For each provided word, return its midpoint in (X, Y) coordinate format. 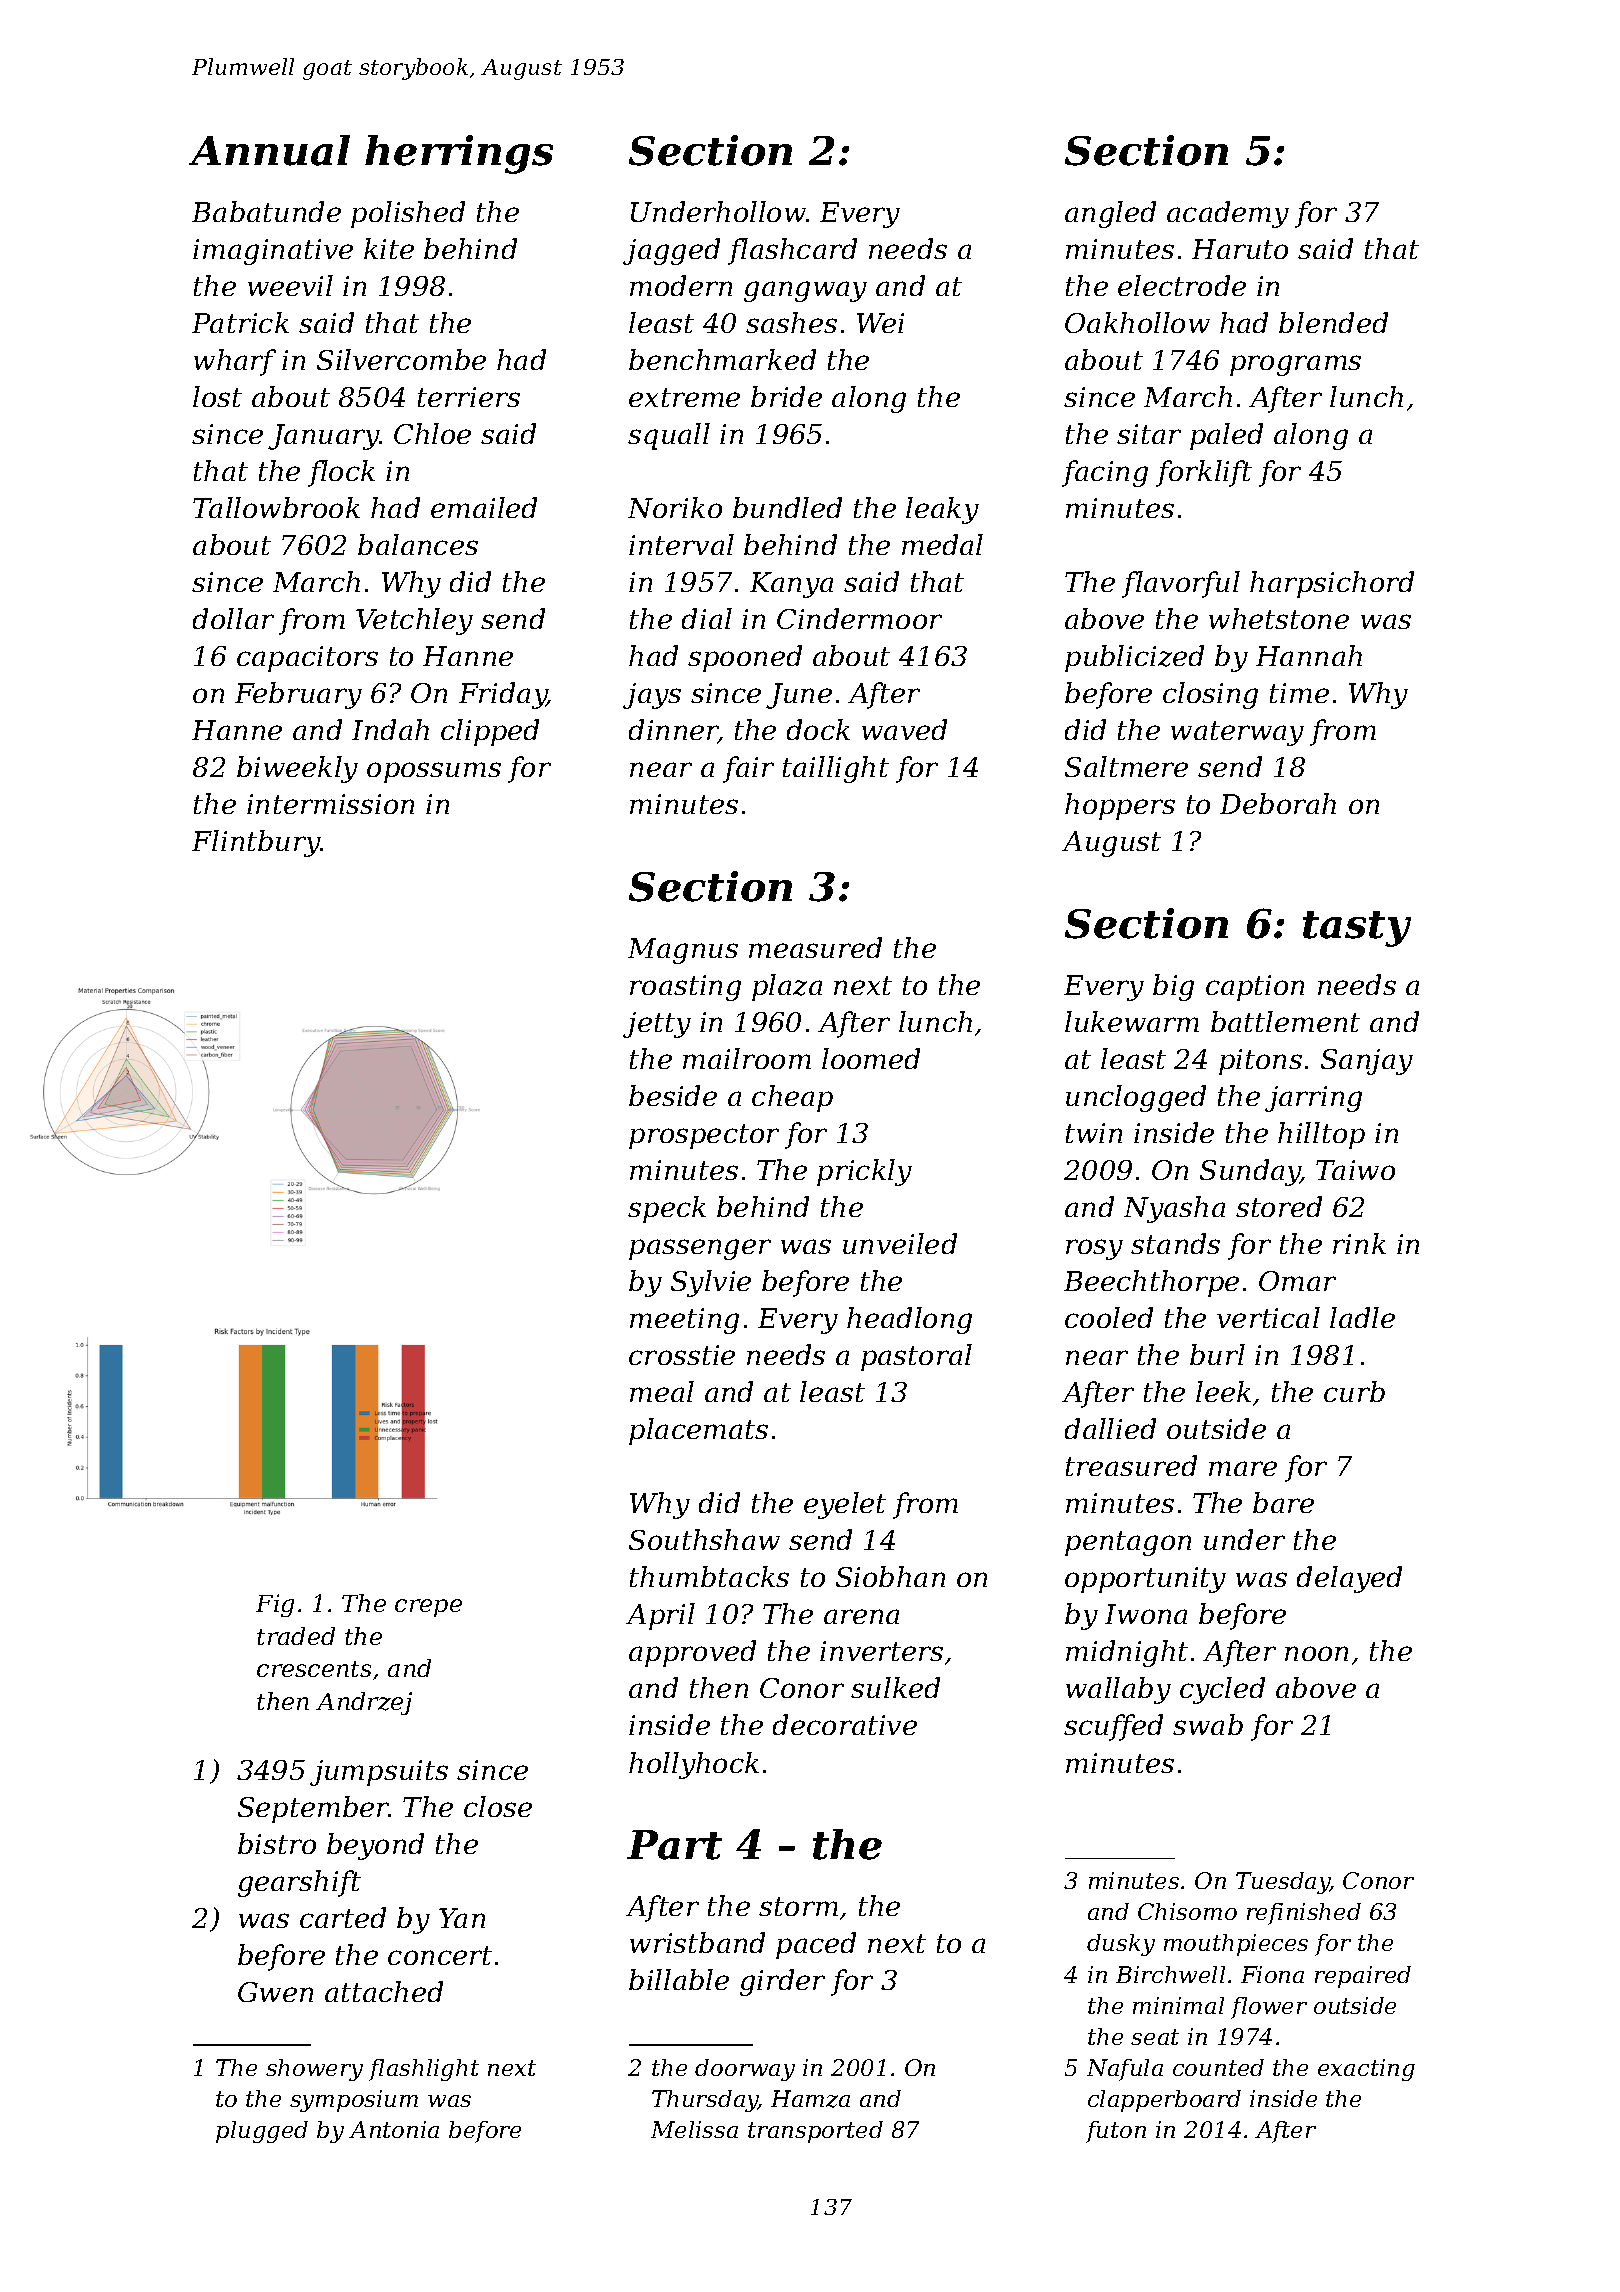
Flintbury (256, 843)
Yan (462, 1918)
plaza (787, 987)
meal (662, 1391)
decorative (845, 1724)
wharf (235, 362)
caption (1255, 988)
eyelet (845, 1505)
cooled (1109, 1317)
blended (1333, 322)
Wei (880, 323)
